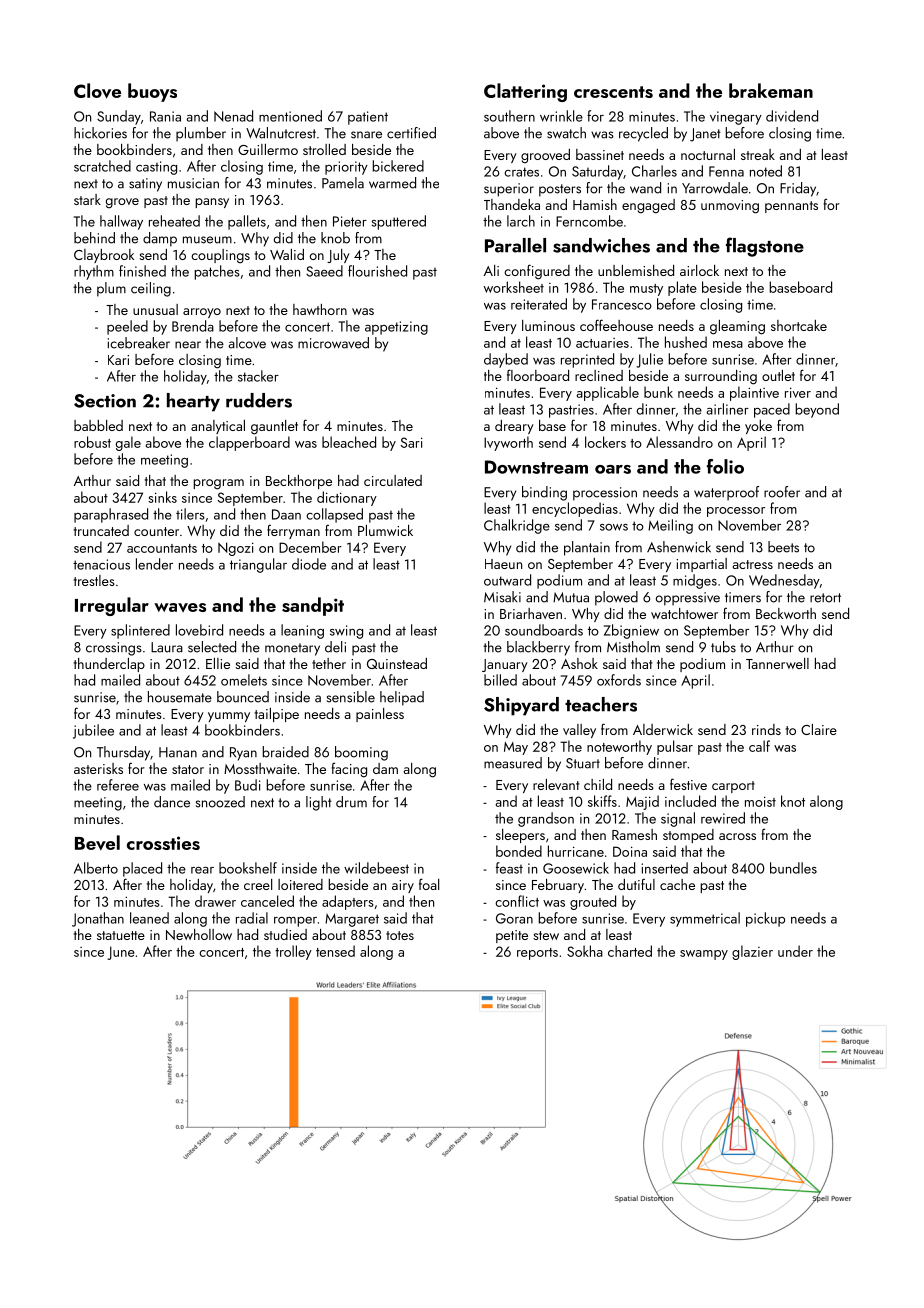  Describe the element at coordinates (792, 116) in the page. I see `dividend` at that location.
